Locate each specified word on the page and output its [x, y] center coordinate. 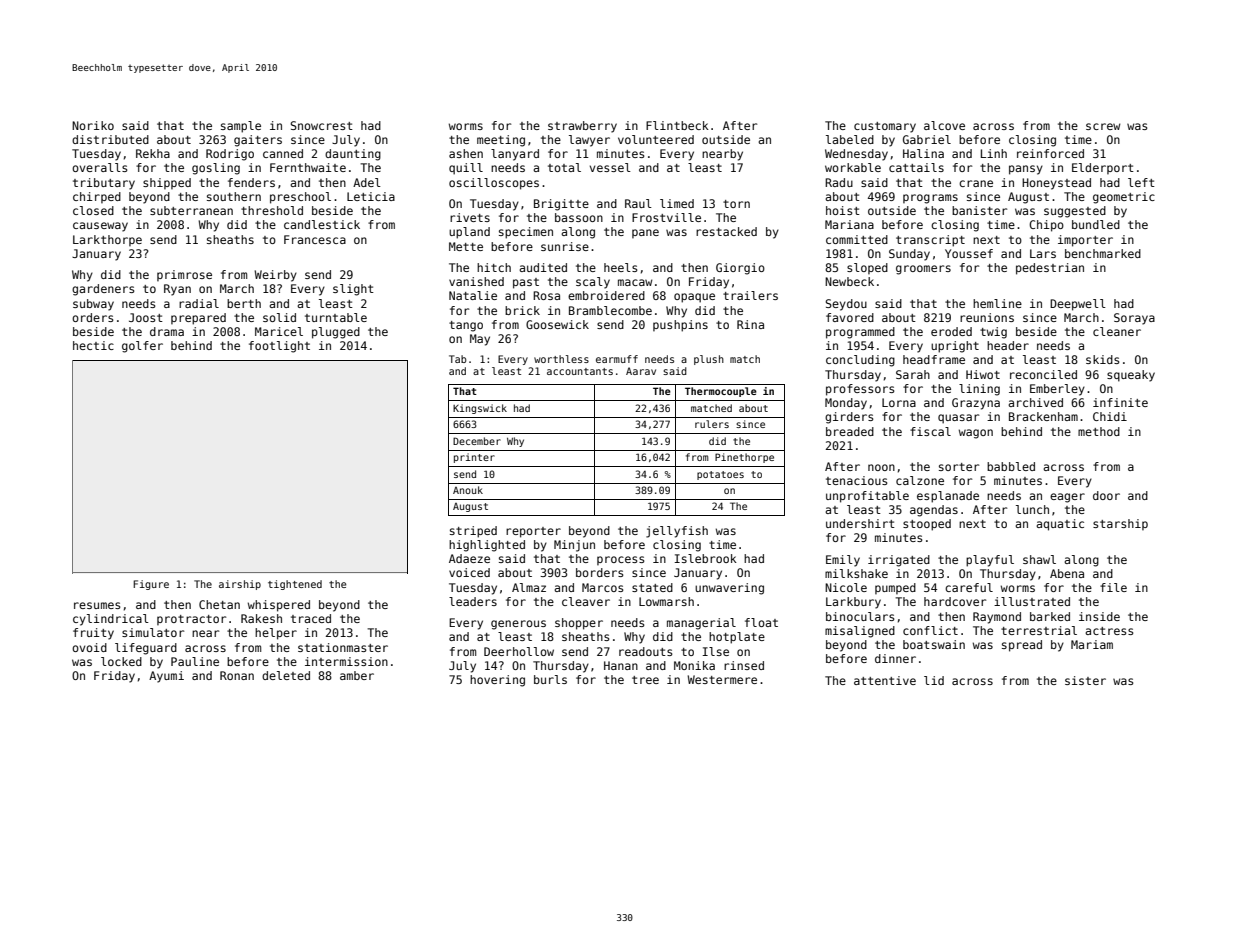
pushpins [680, 326]
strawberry [582, 127]
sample [241, 127]
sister [1085, 680]
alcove [944, 125]
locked [121, 661]
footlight [279, 347]
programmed [860, 333]
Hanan [621, 665]
